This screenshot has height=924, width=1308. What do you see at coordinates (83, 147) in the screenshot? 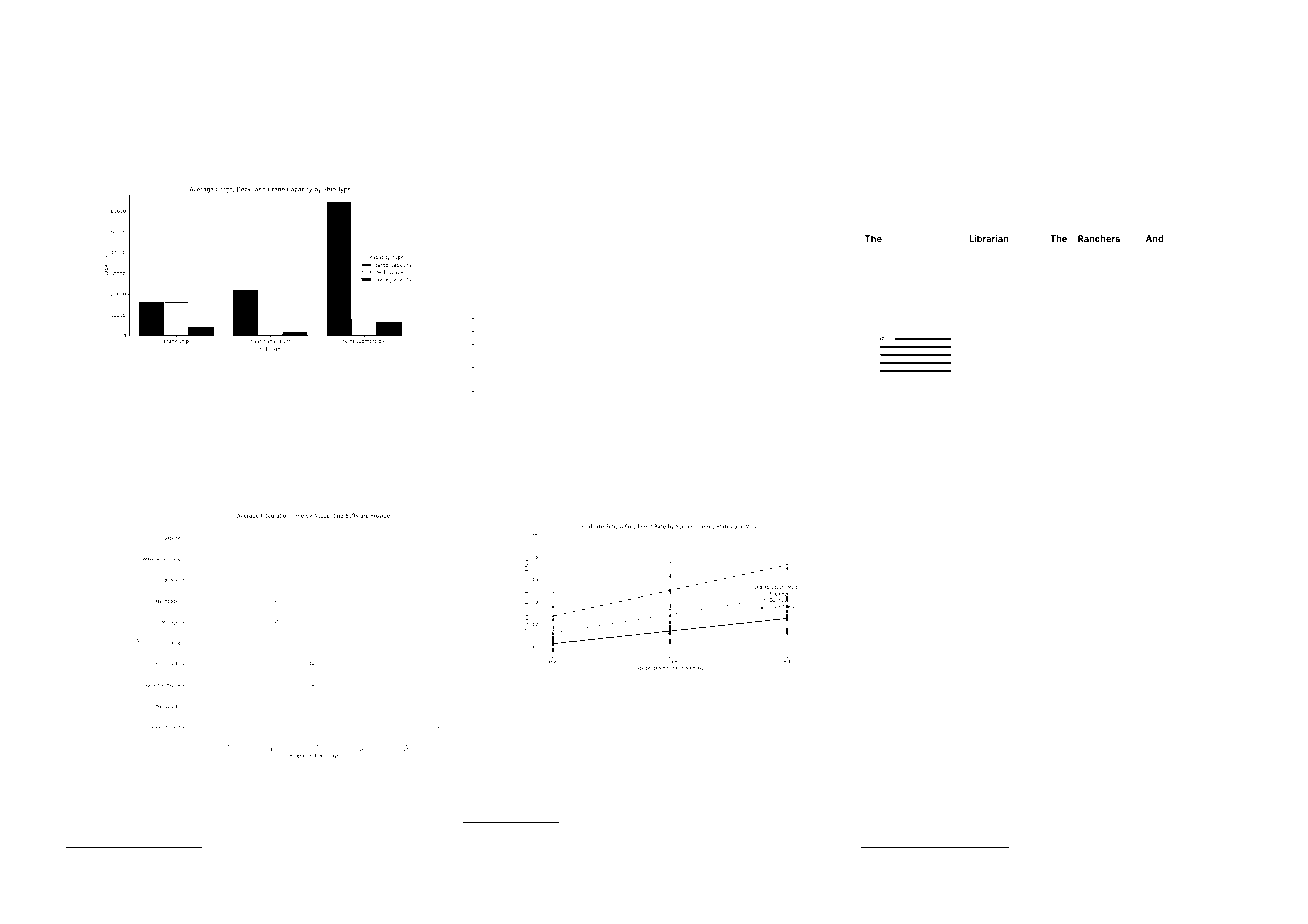
I see `meeting` at bounding box center [83, 147].
